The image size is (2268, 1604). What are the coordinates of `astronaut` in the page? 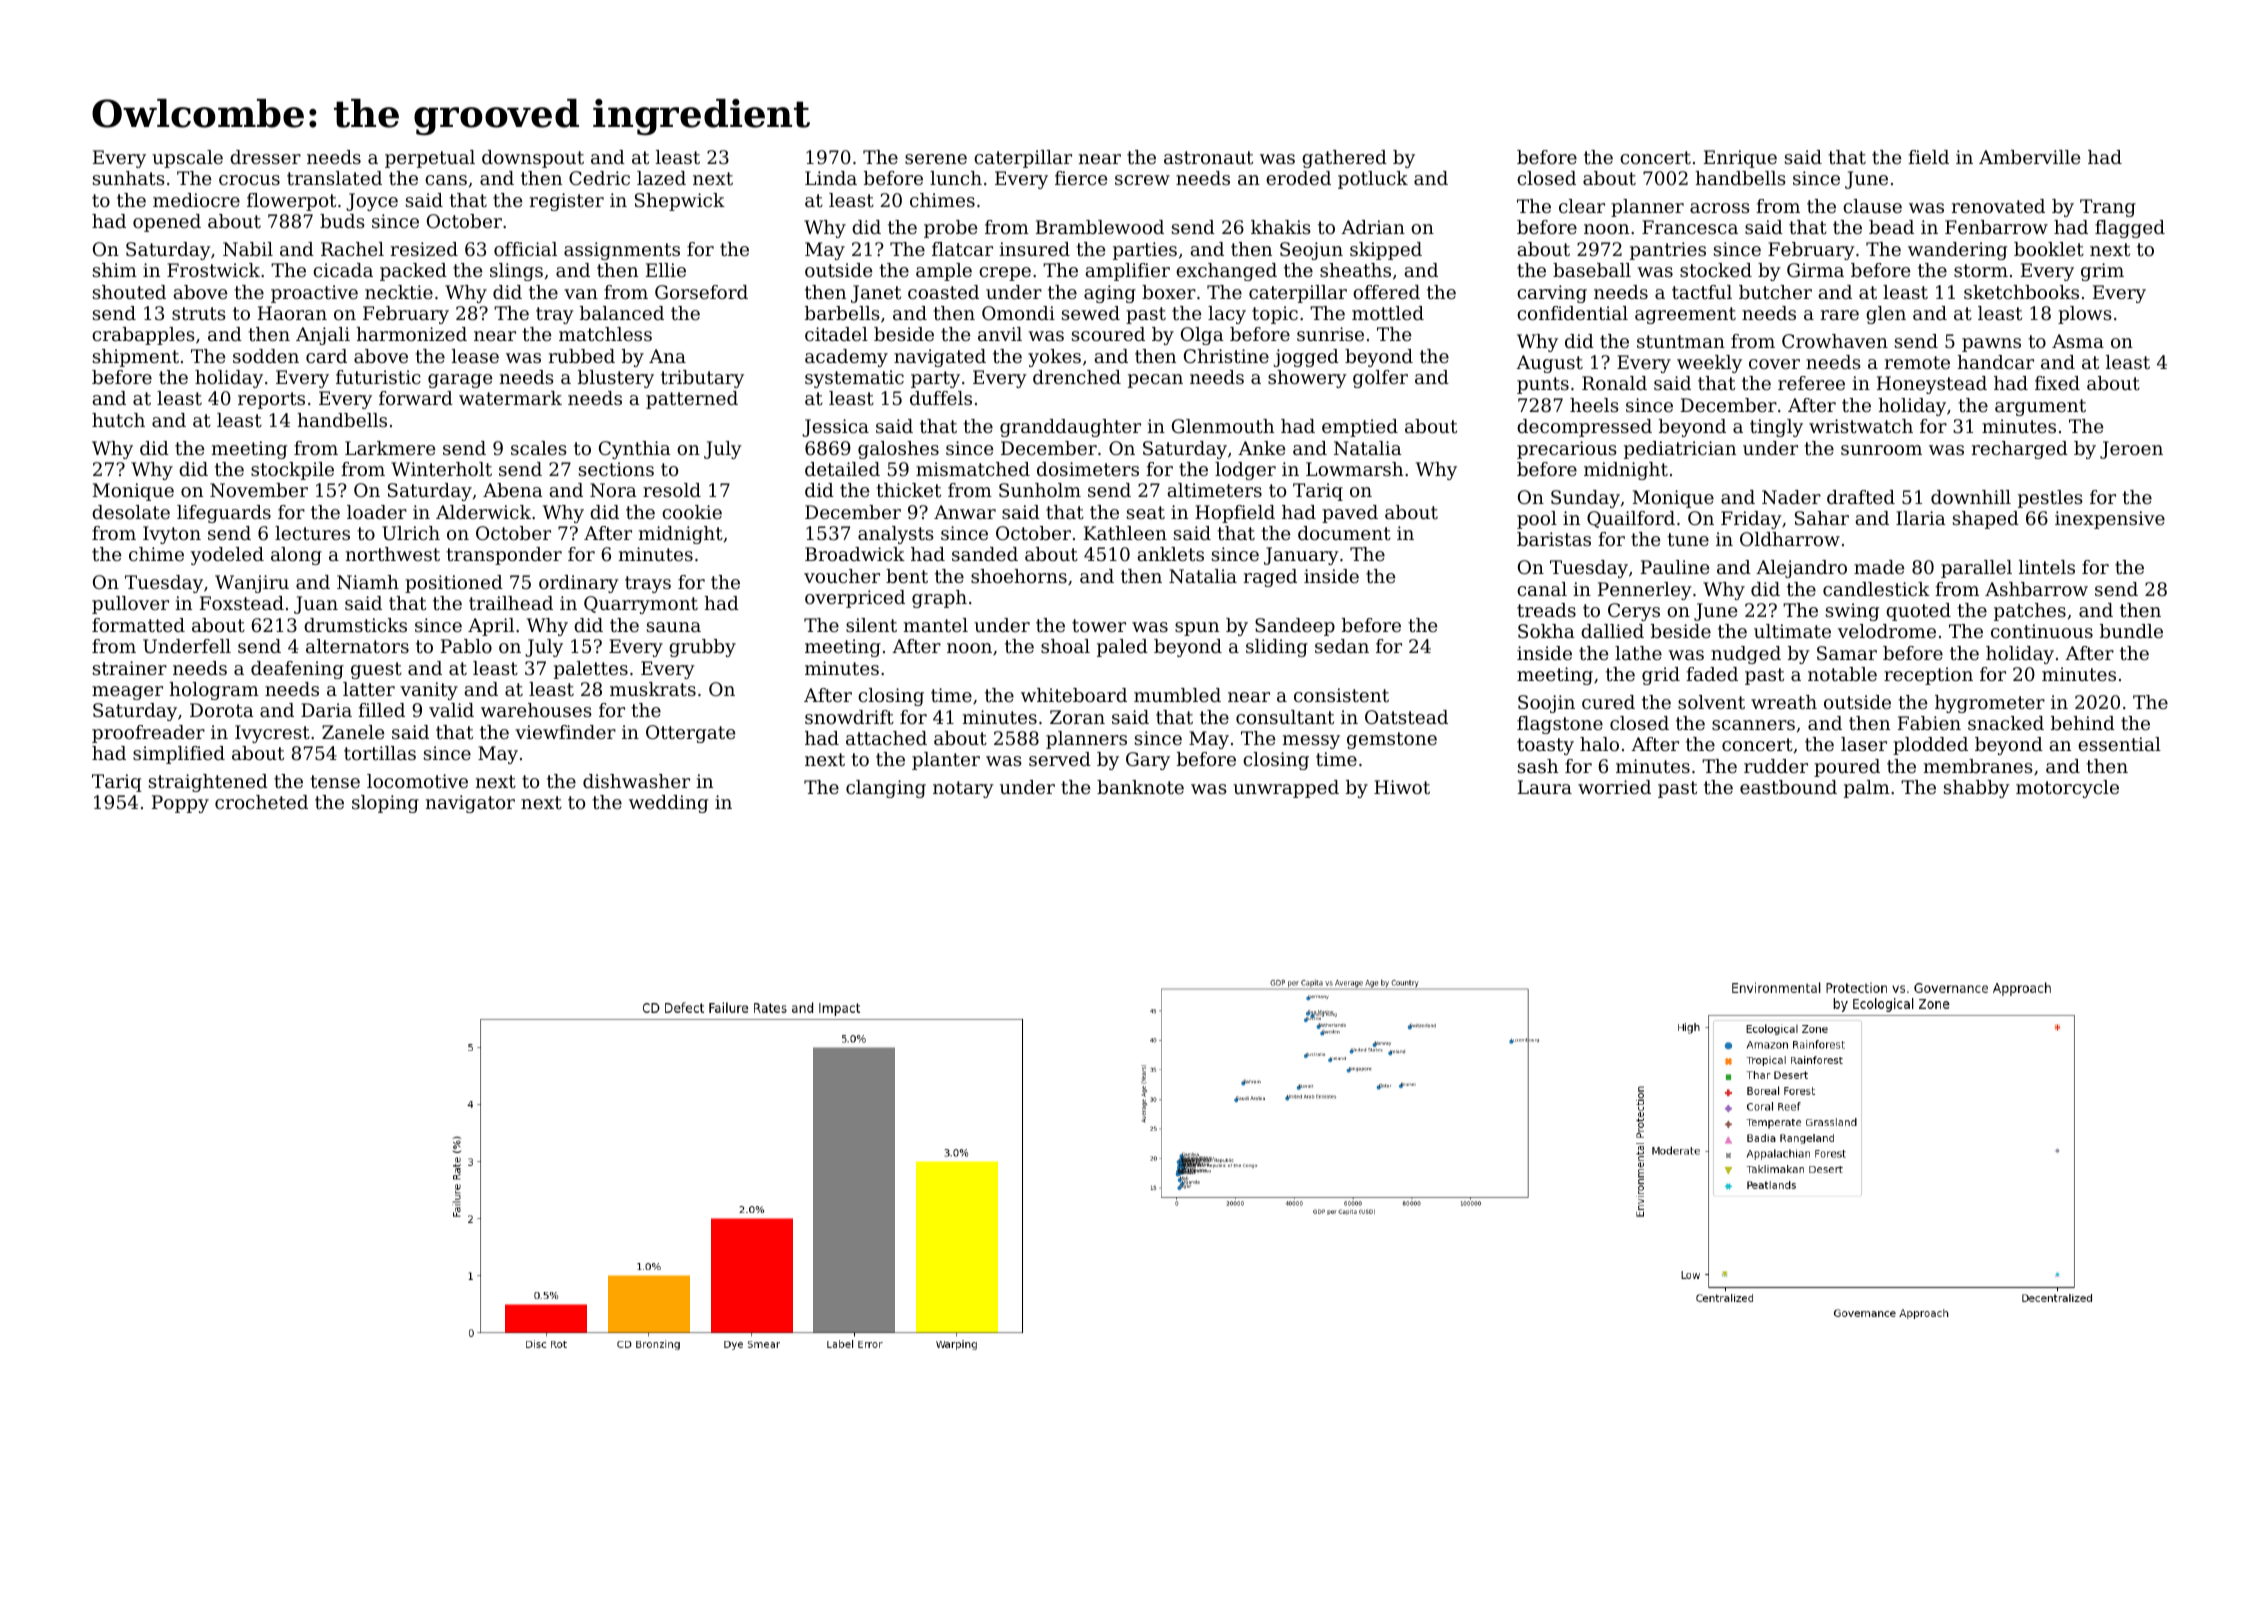 It's located at (1208, 157).
